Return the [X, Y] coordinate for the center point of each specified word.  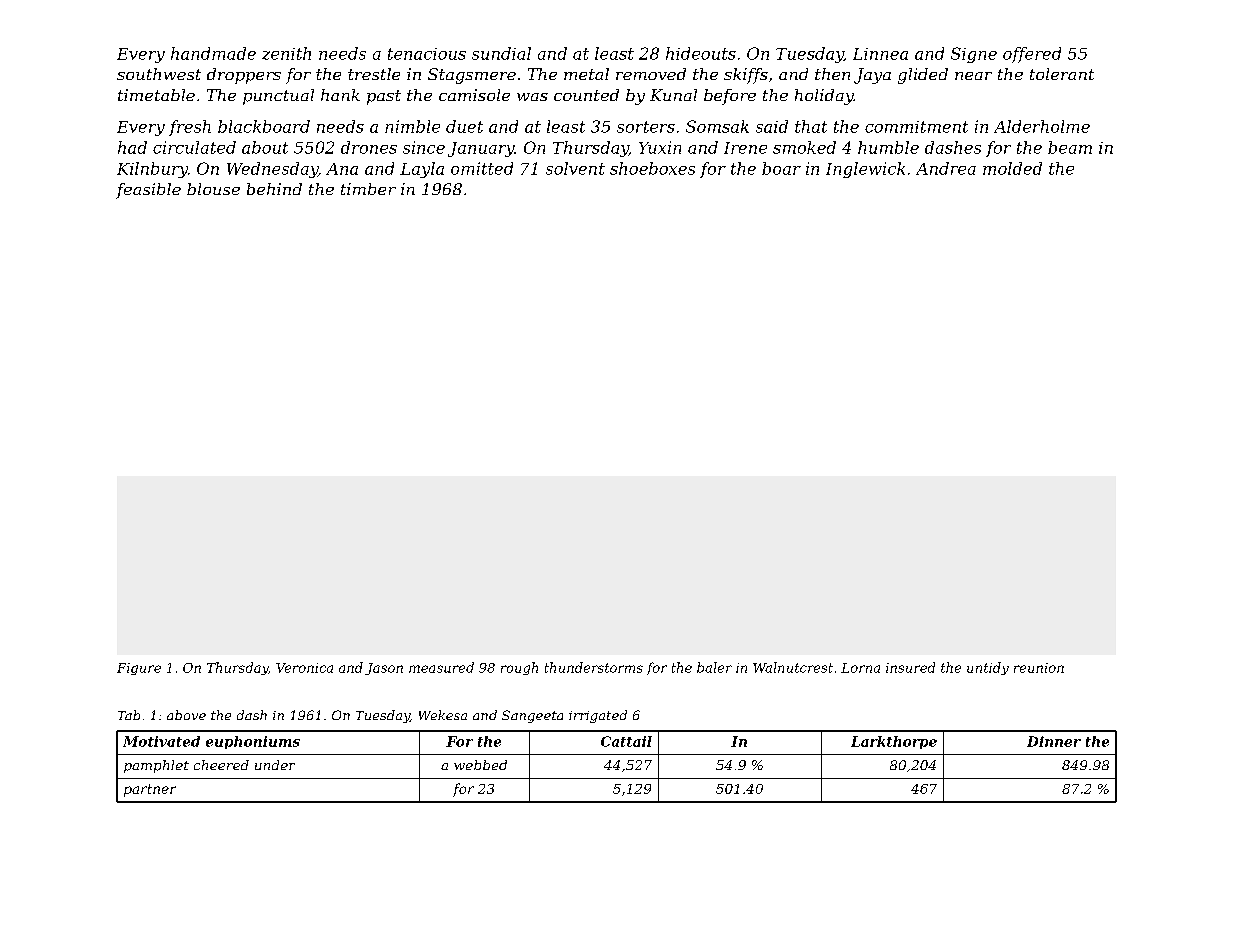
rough [519, 668]
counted [586, 95]
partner [150, 790]
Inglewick [865, 170]
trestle [374, 74]
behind [274, 189]
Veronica [304, 668]
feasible [148, 191]
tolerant [1062, 74]
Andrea [946, 168]
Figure [139, 669]
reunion [1039, 668]
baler [714, 667]
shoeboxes [652, 168]
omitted [482, 168]
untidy [988, 668]
